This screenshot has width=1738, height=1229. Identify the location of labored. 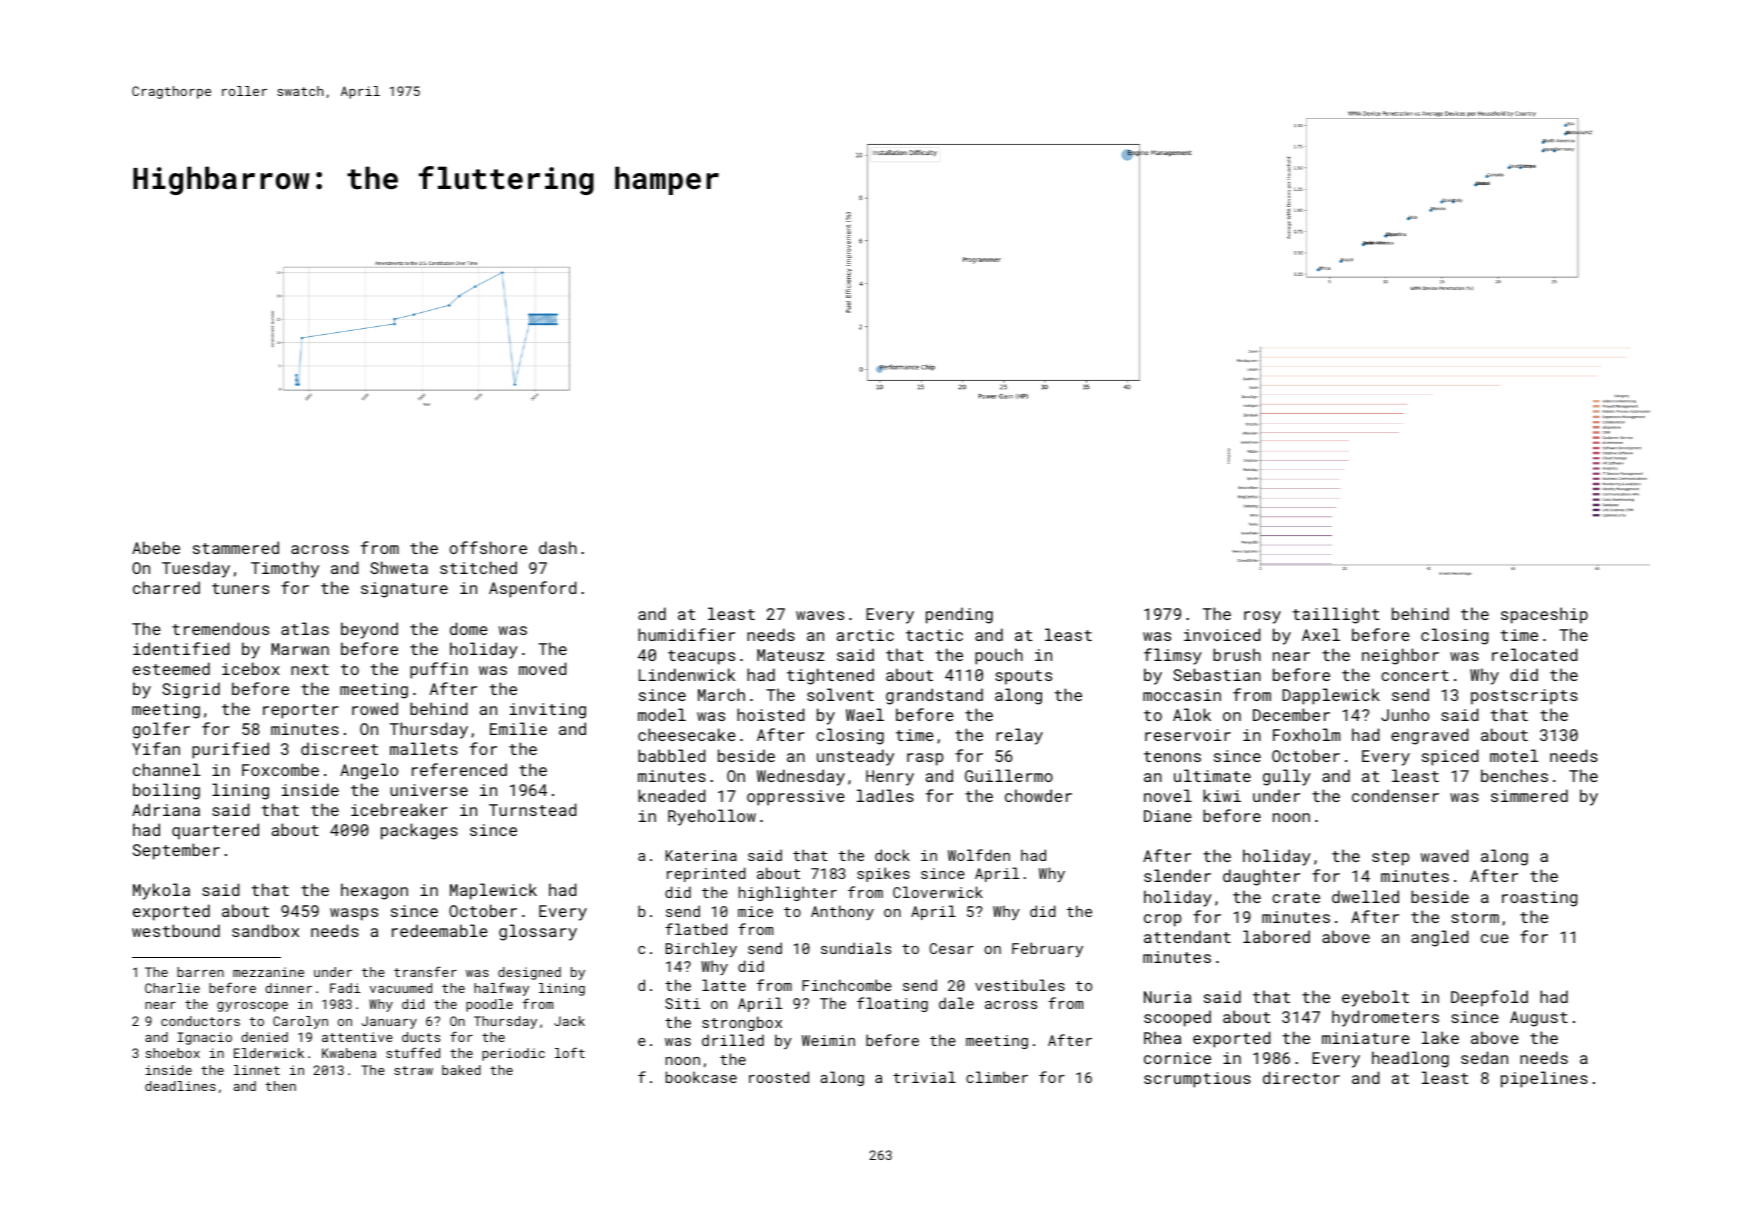
(1276, 936).
